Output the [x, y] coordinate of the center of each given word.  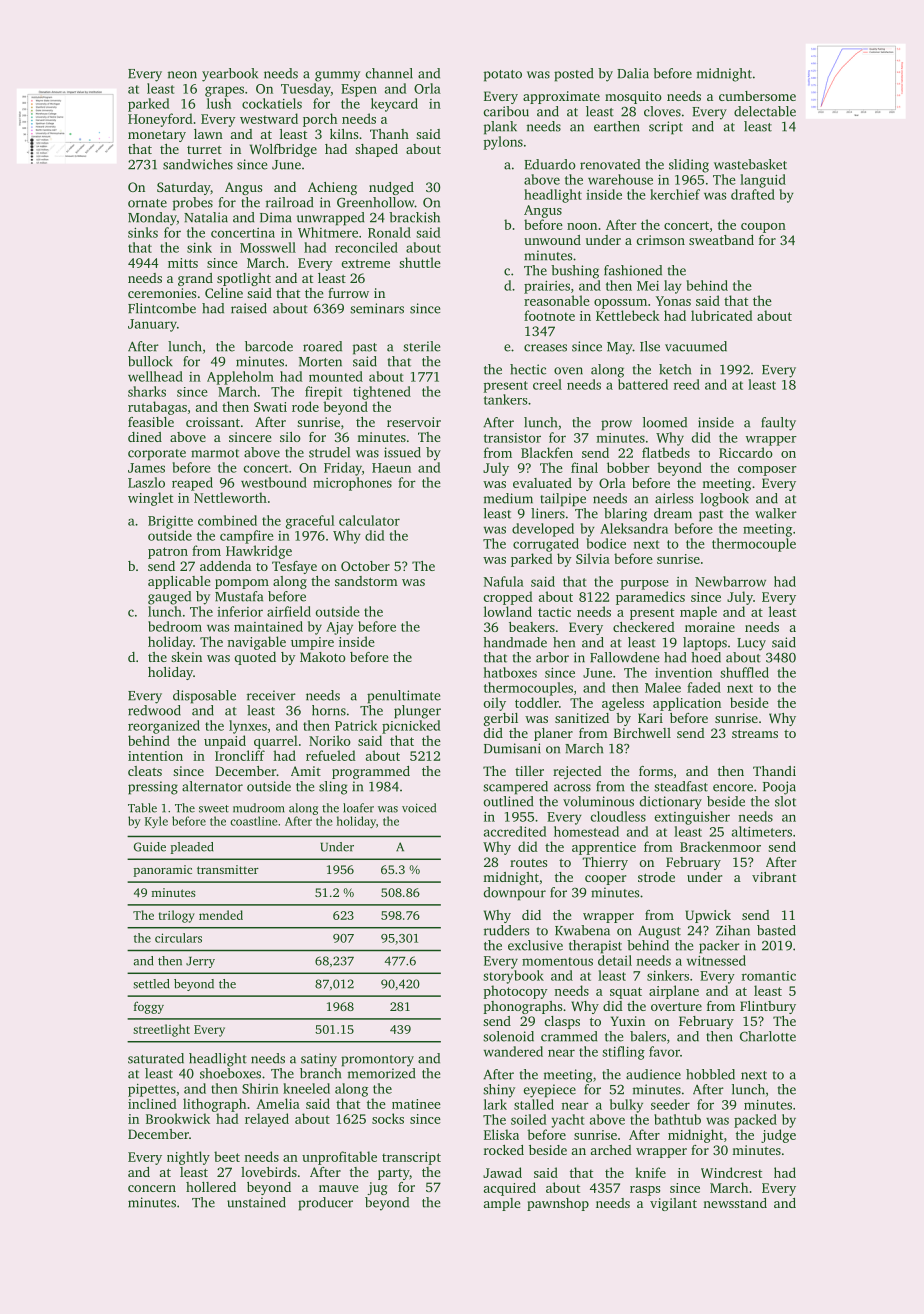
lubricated [722, 315]
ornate [147, 203]
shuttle [420, 262]
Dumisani [512, 748]
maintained [268, 626]
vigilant [673, 1204]
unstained [256, 1202]
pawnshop [558, 1204]
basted [776, 930]
